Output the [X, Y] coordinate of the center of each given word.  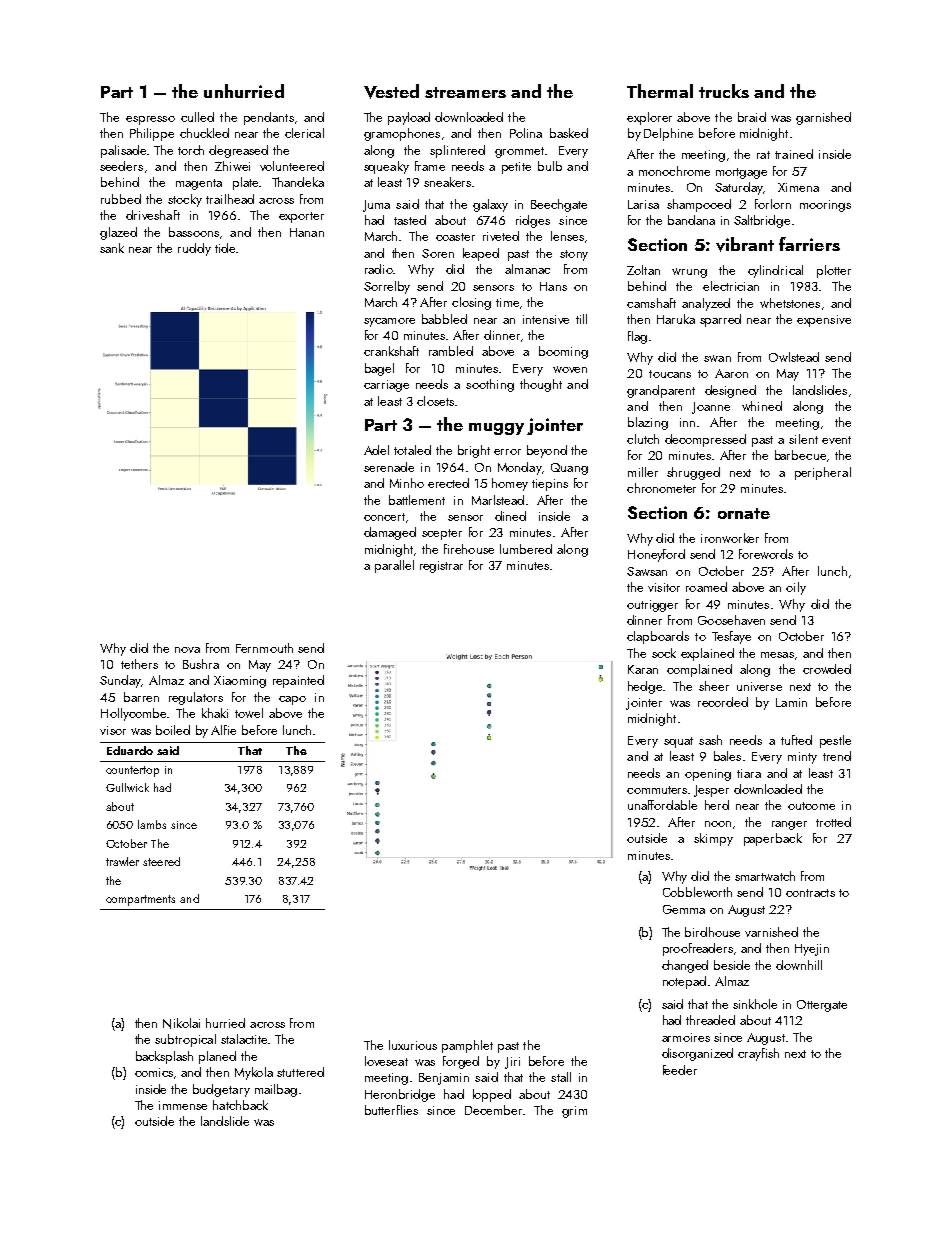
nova [187, 650]
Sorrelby [387, 287]
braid [752, 117]
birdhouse [712, 932]
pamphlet [467, 1046]
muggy [496, 429]
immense [183, 1105]
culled [197, 117]
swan [717, 358]
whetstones [790, 303]
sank [112, 248]
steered [161, 861]
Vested [391, 91]
